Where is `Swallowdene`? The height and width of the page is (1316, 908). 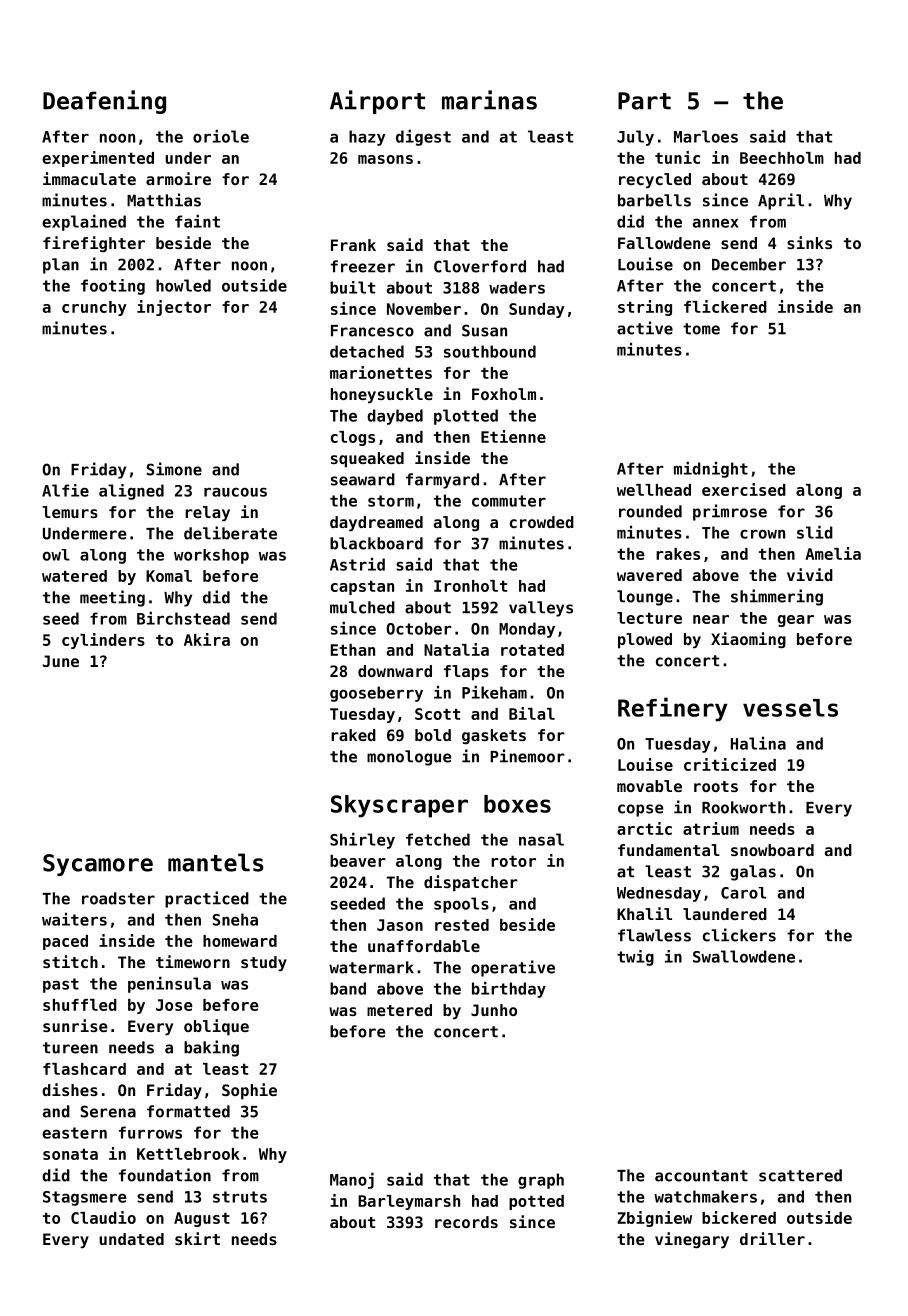 Swallowdene is located at coordinates (744, 956).
